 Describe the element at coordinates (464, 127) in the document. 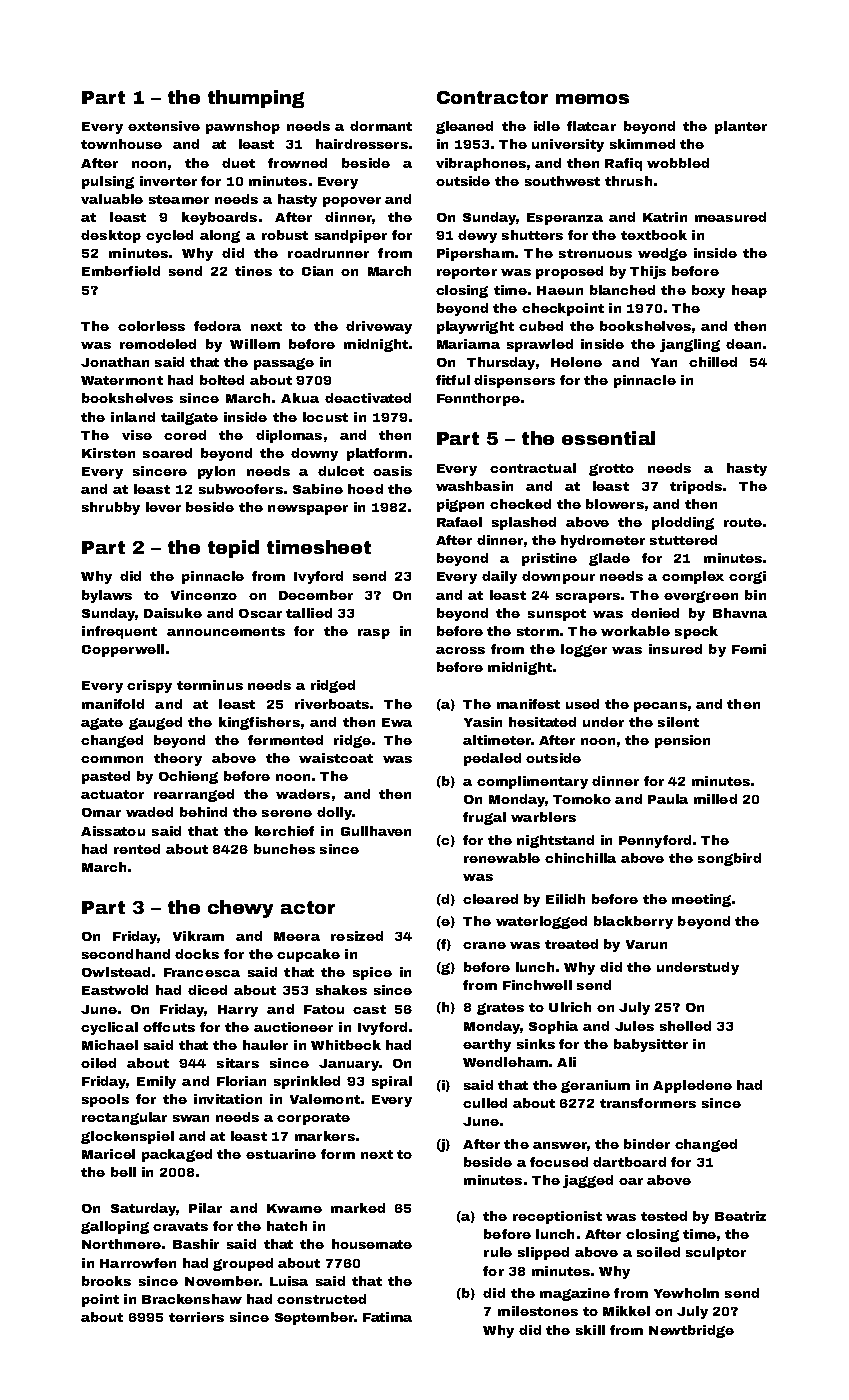

I see `gleaned` at that location.
